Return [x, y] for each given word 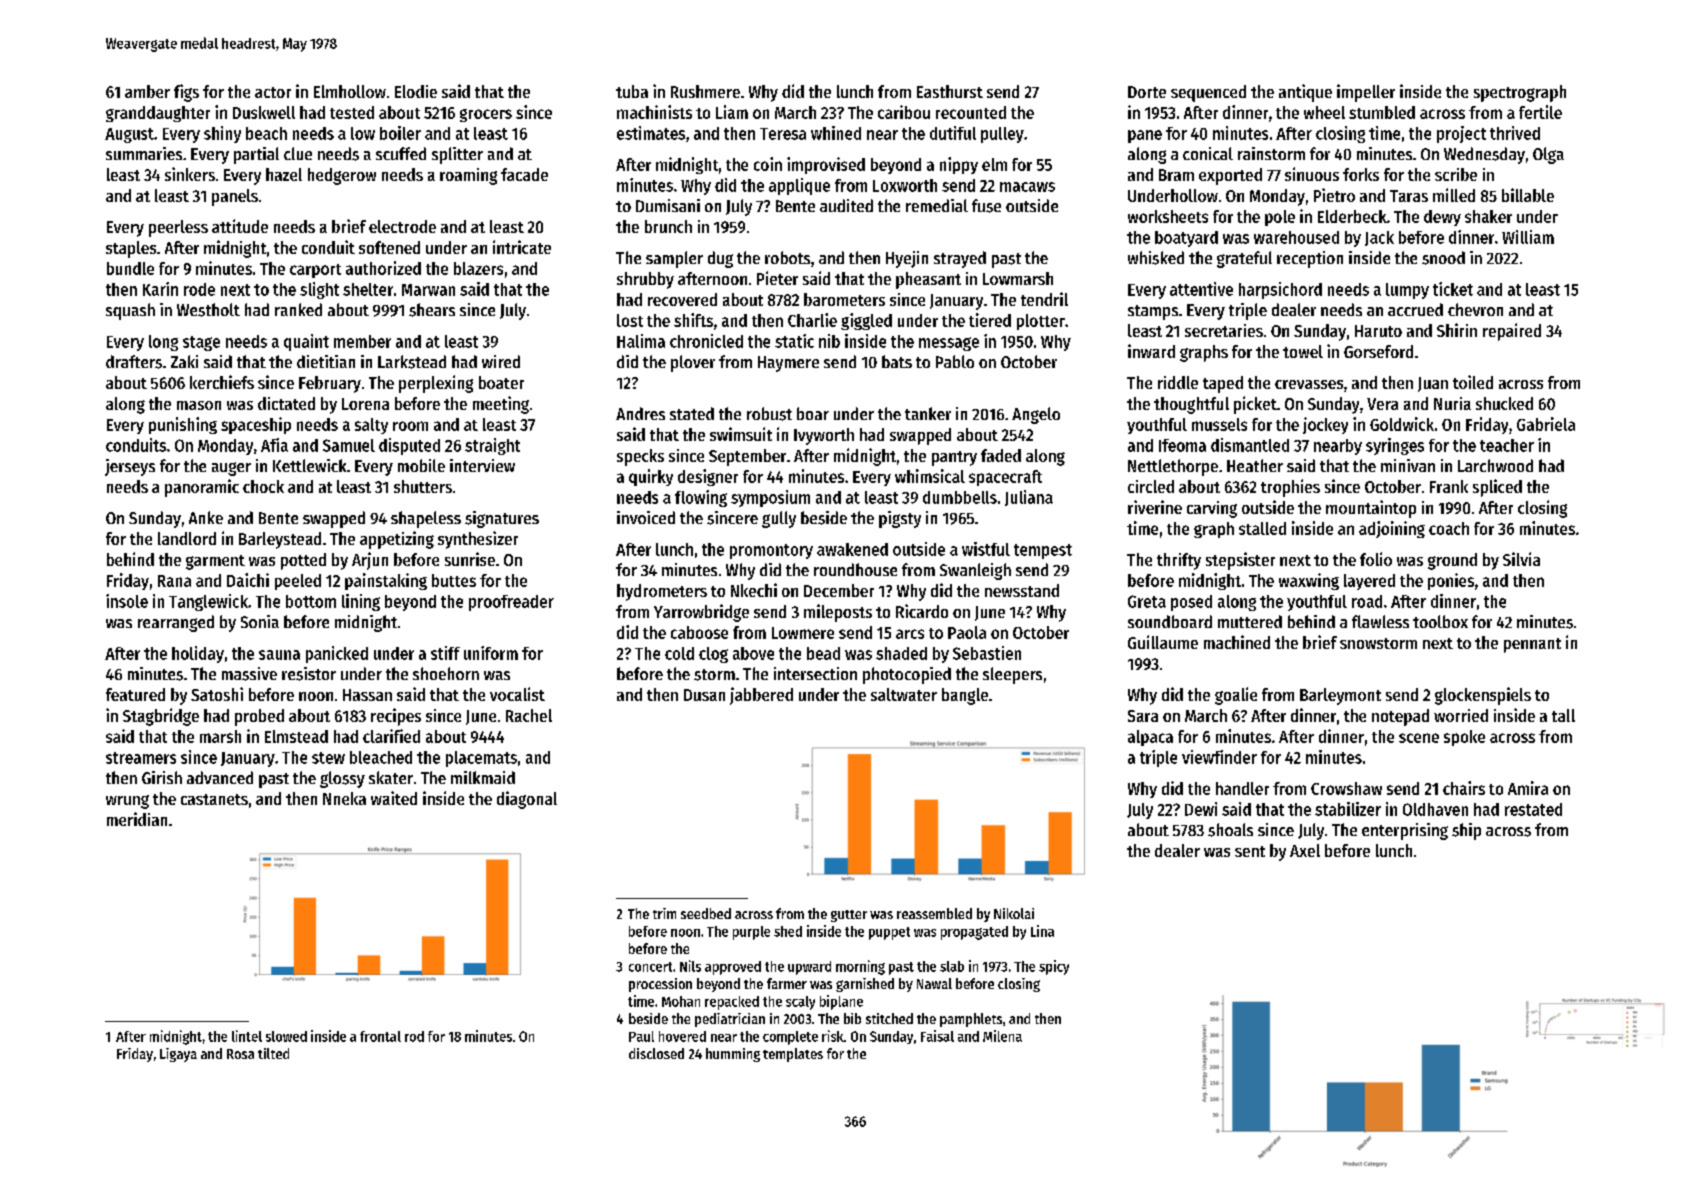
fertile [1540, 112]
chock [263, 486]
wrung [127, 802]
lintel [247, 1036]
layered [1369, 582]
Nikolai [1014, 913]
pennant [1532, 645]
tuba [632, 91]
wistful [986, 549]
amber [147, 91]
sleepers [1012, 675]
